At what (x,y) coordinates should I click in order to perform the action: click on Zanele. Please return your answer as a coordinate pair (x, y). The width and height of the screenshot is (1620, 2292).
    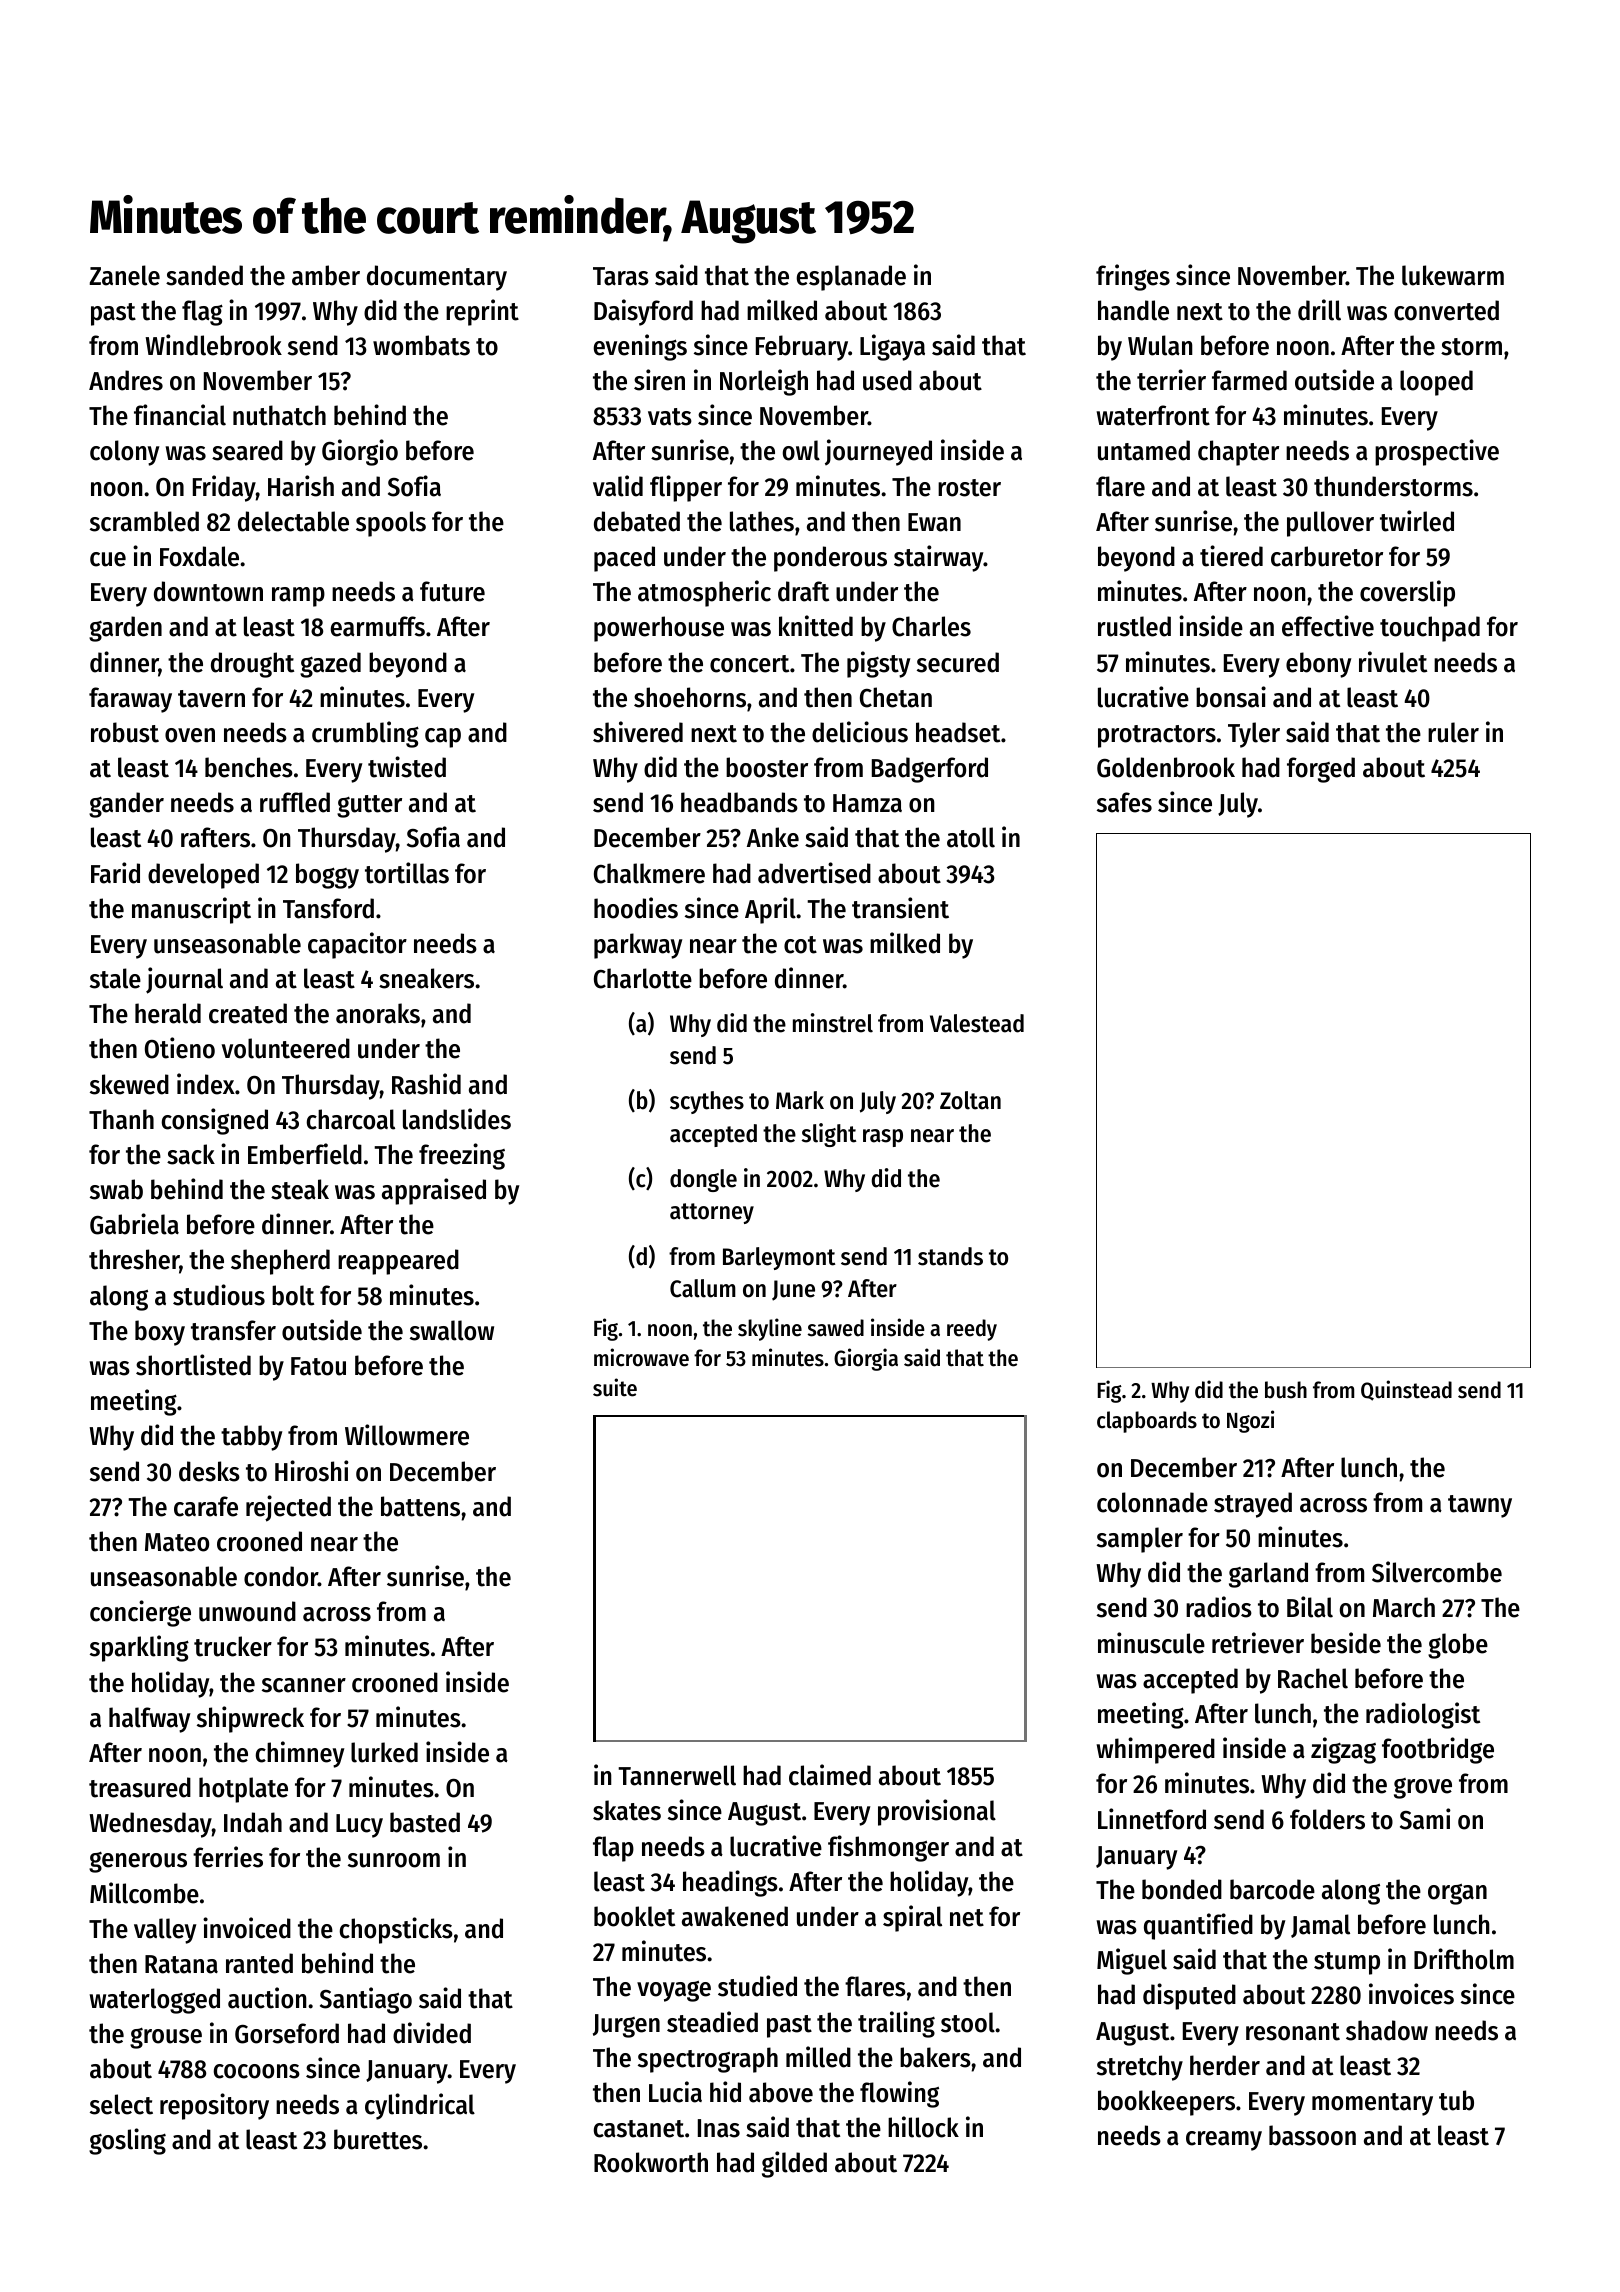
    Looking at the image, I should click on (124, 275).
